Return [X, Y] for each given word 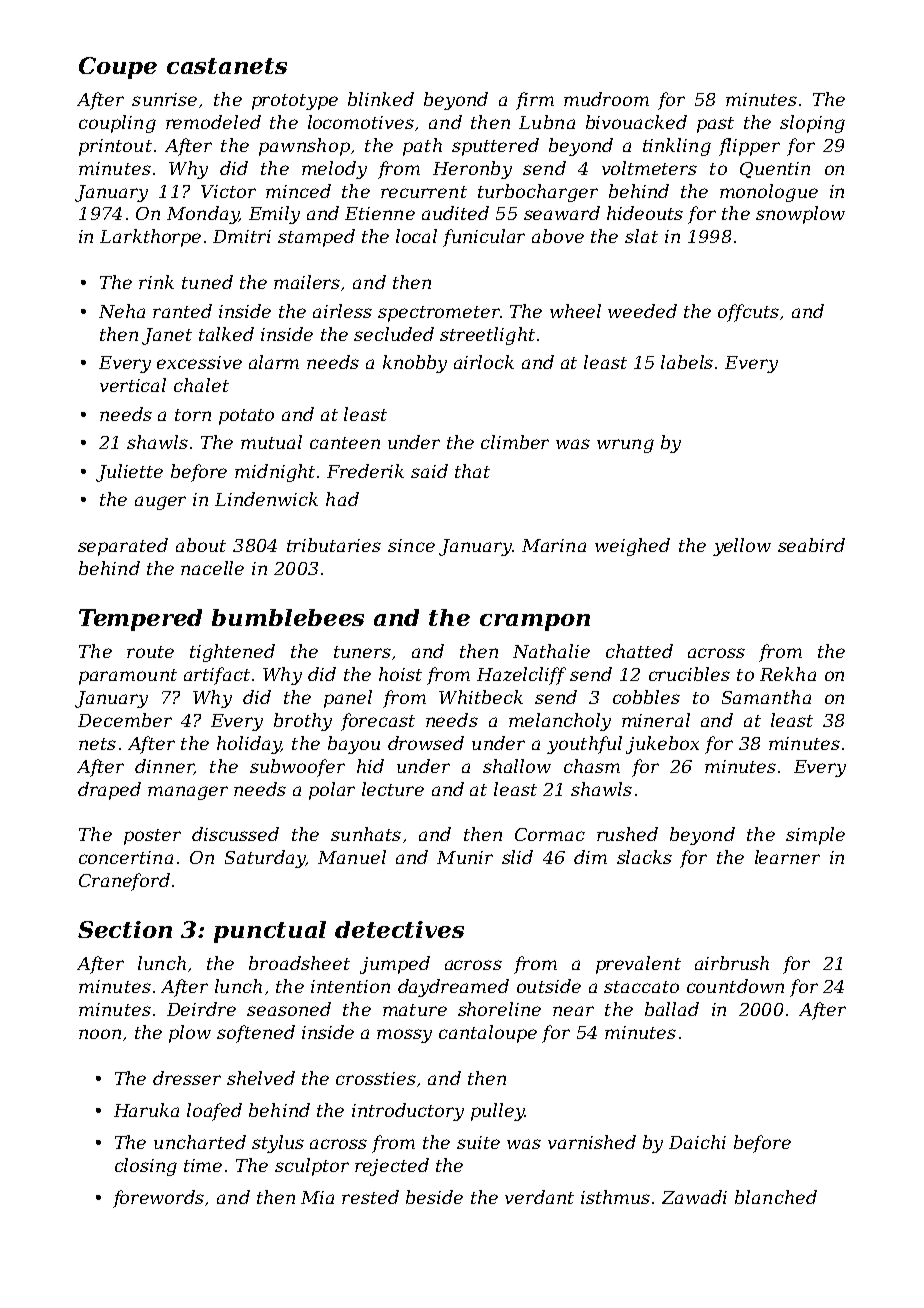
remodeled [213, 122]
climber [515, 442]
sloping [812, 124]
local [416, 236]
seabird [811, 545]
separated [123, 547]
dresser [187, 1078]
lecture [393, 789]
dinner [164, 767]
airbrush [732, 963]
